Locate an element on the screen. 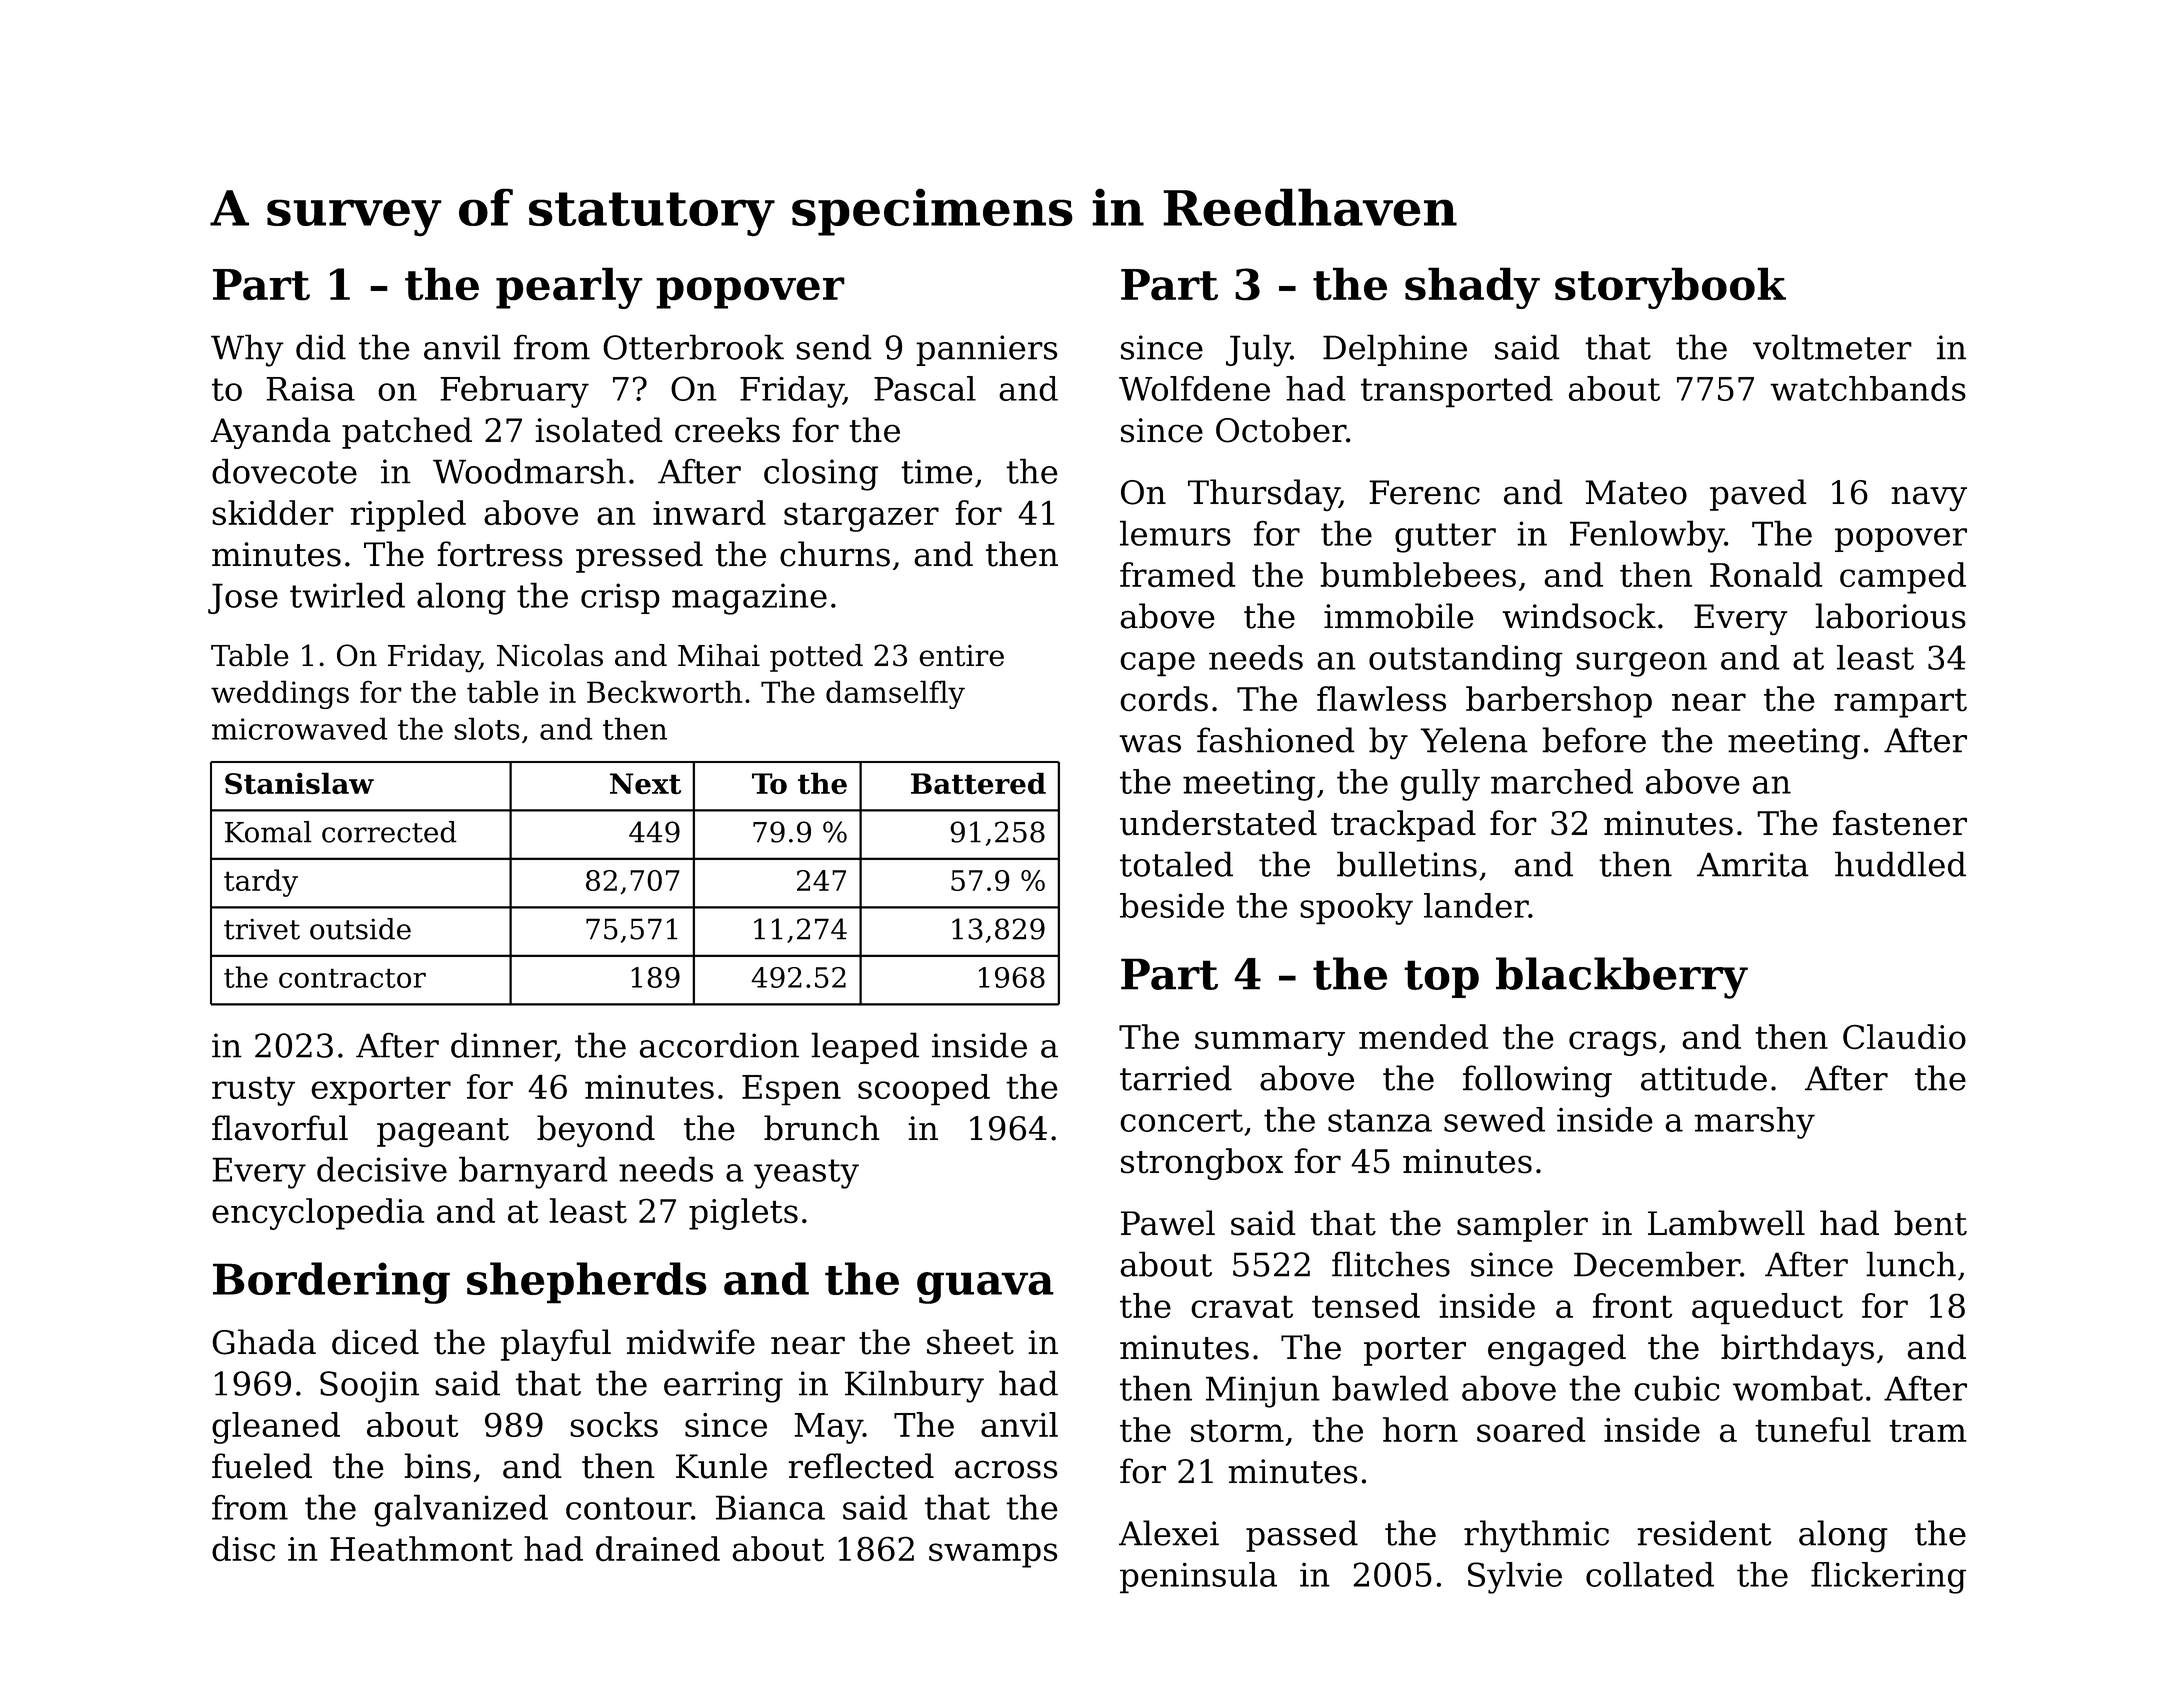 The image size is (2178, 1683). tarried is located at coordinates (1176, 1078).
